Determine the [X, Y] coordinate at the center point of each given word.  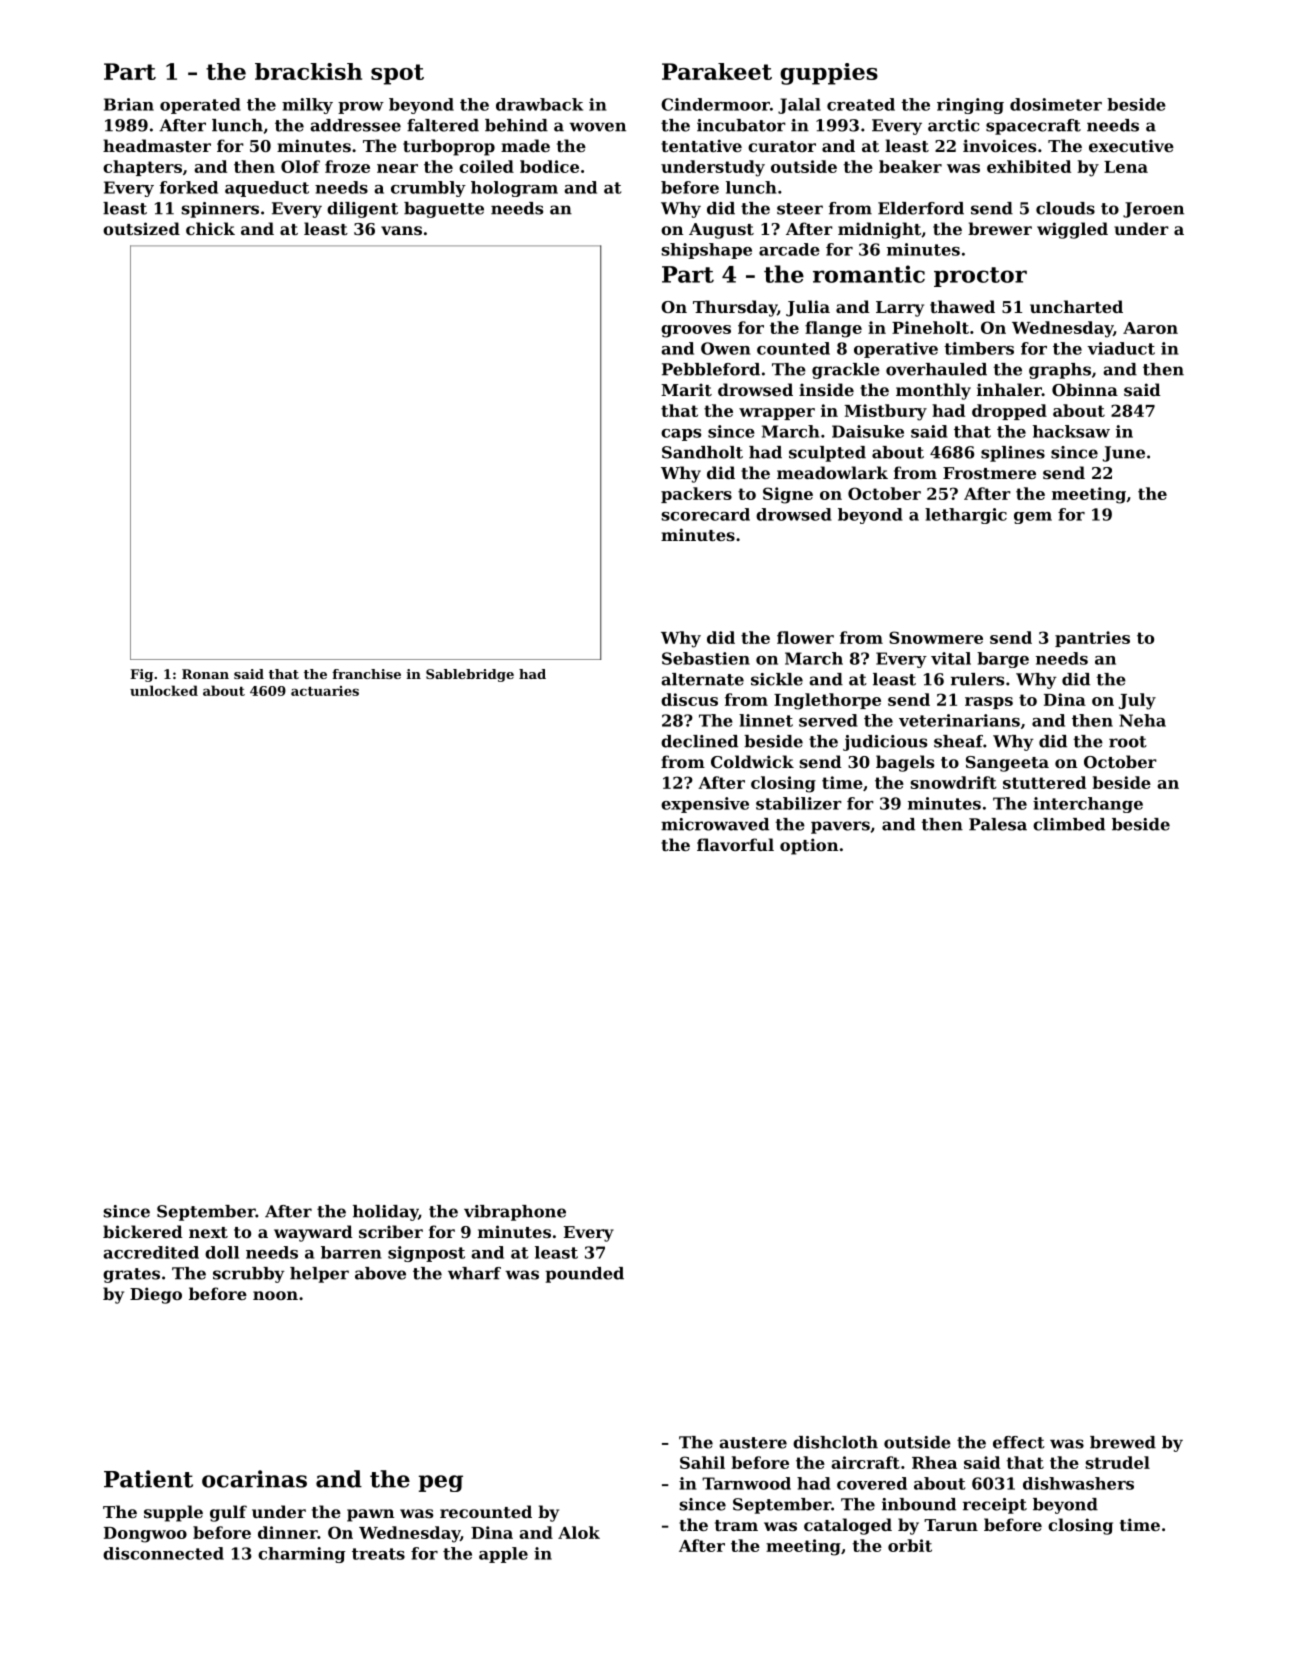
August [721, 231]
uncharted [1076, 306]
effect [1019, 1442]
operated [200, 106]
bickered [143, 1231]
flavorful [735, 844]
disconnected [163, 1553]
